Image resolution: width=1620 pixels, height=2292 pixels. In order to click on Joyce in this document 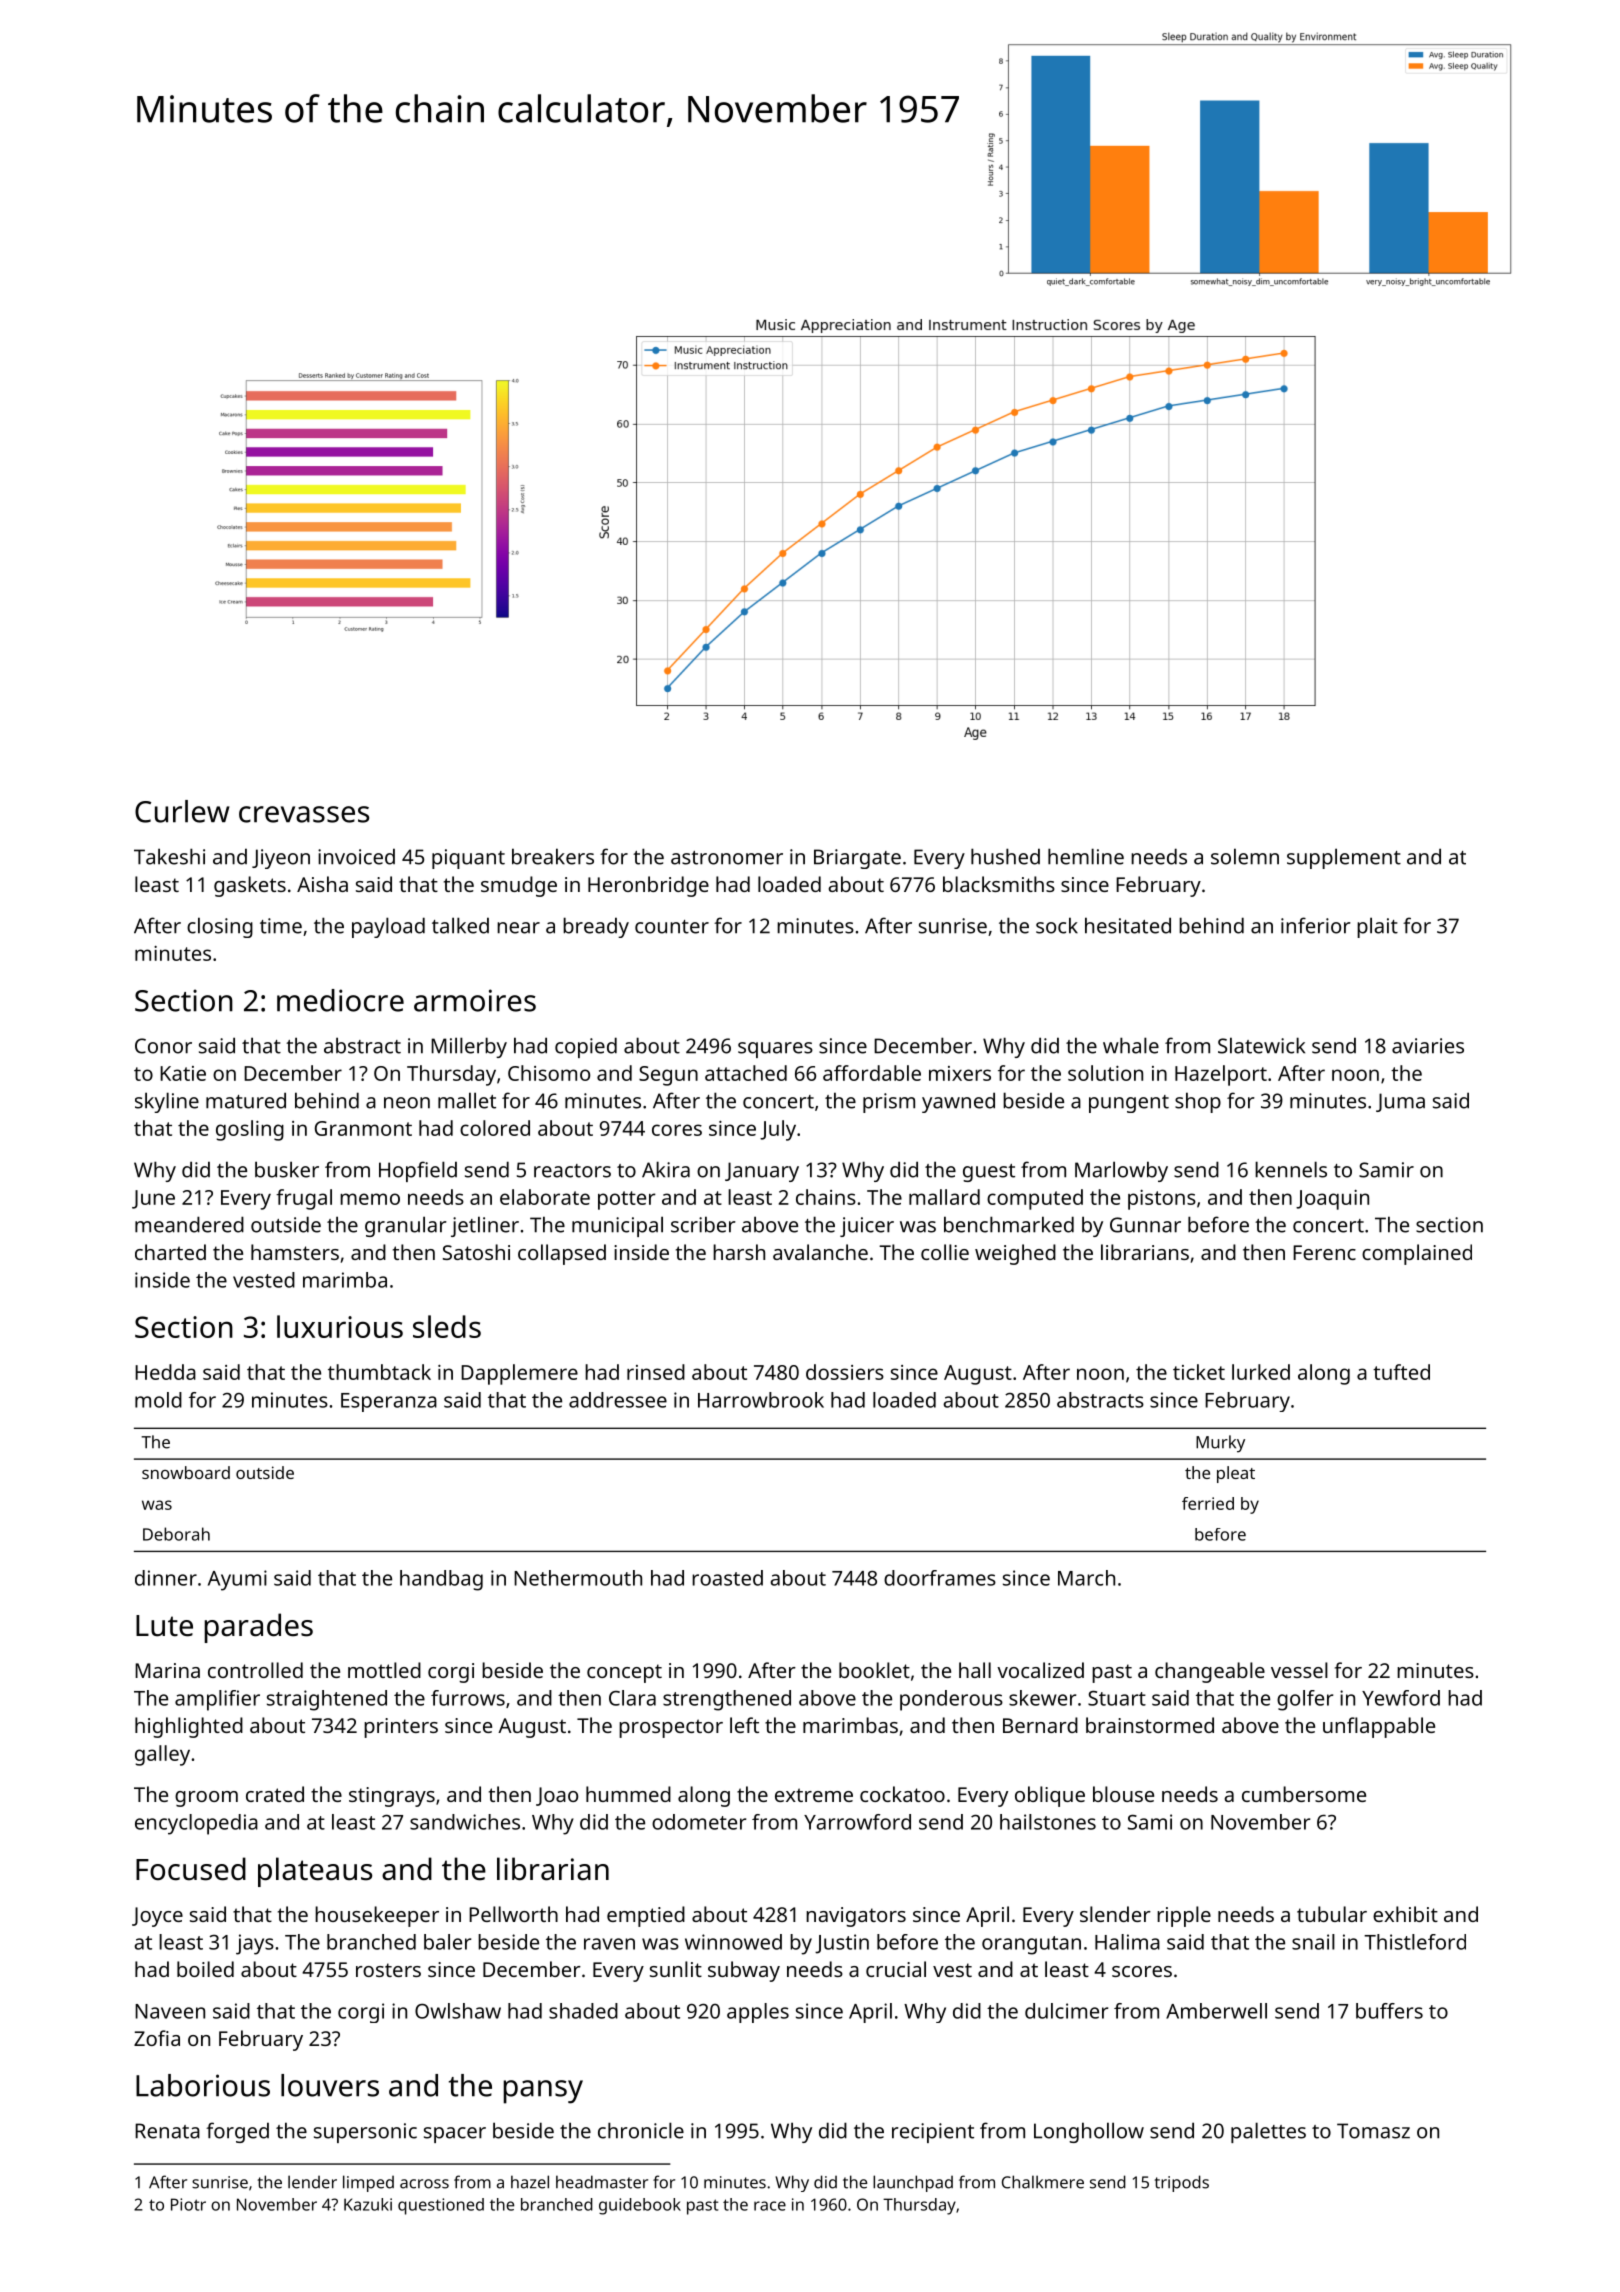, I will do `click(157, 1917)`.
